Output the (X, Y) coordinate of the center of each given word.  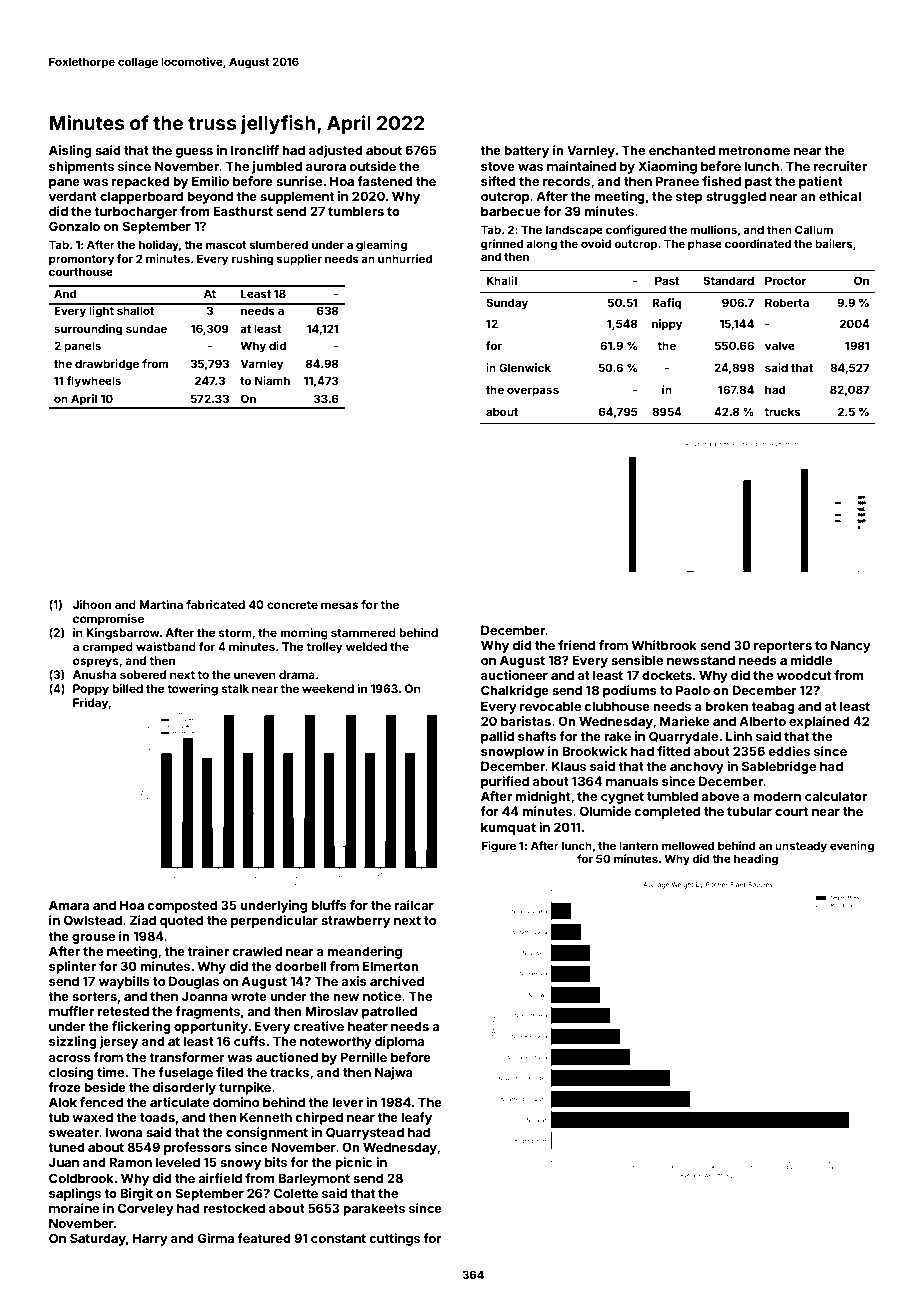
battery (526, 151)
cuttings (394, 1239)
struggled (736, 197)
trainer (208, 951)
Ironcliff (255, 150)
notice (382, 996)
